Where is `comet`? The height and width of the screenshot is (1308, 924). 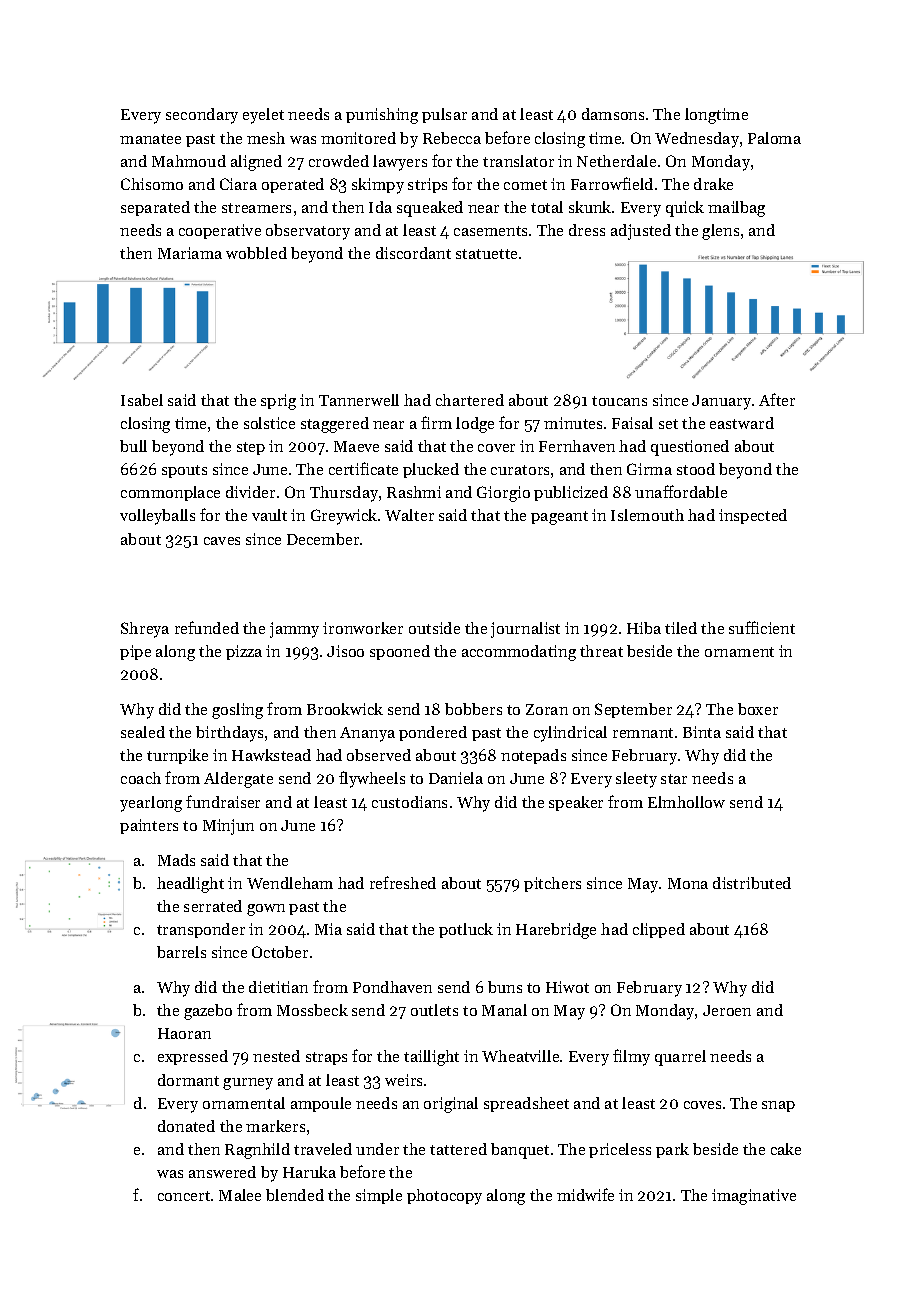
comet is located at coordinates (525, 185).
